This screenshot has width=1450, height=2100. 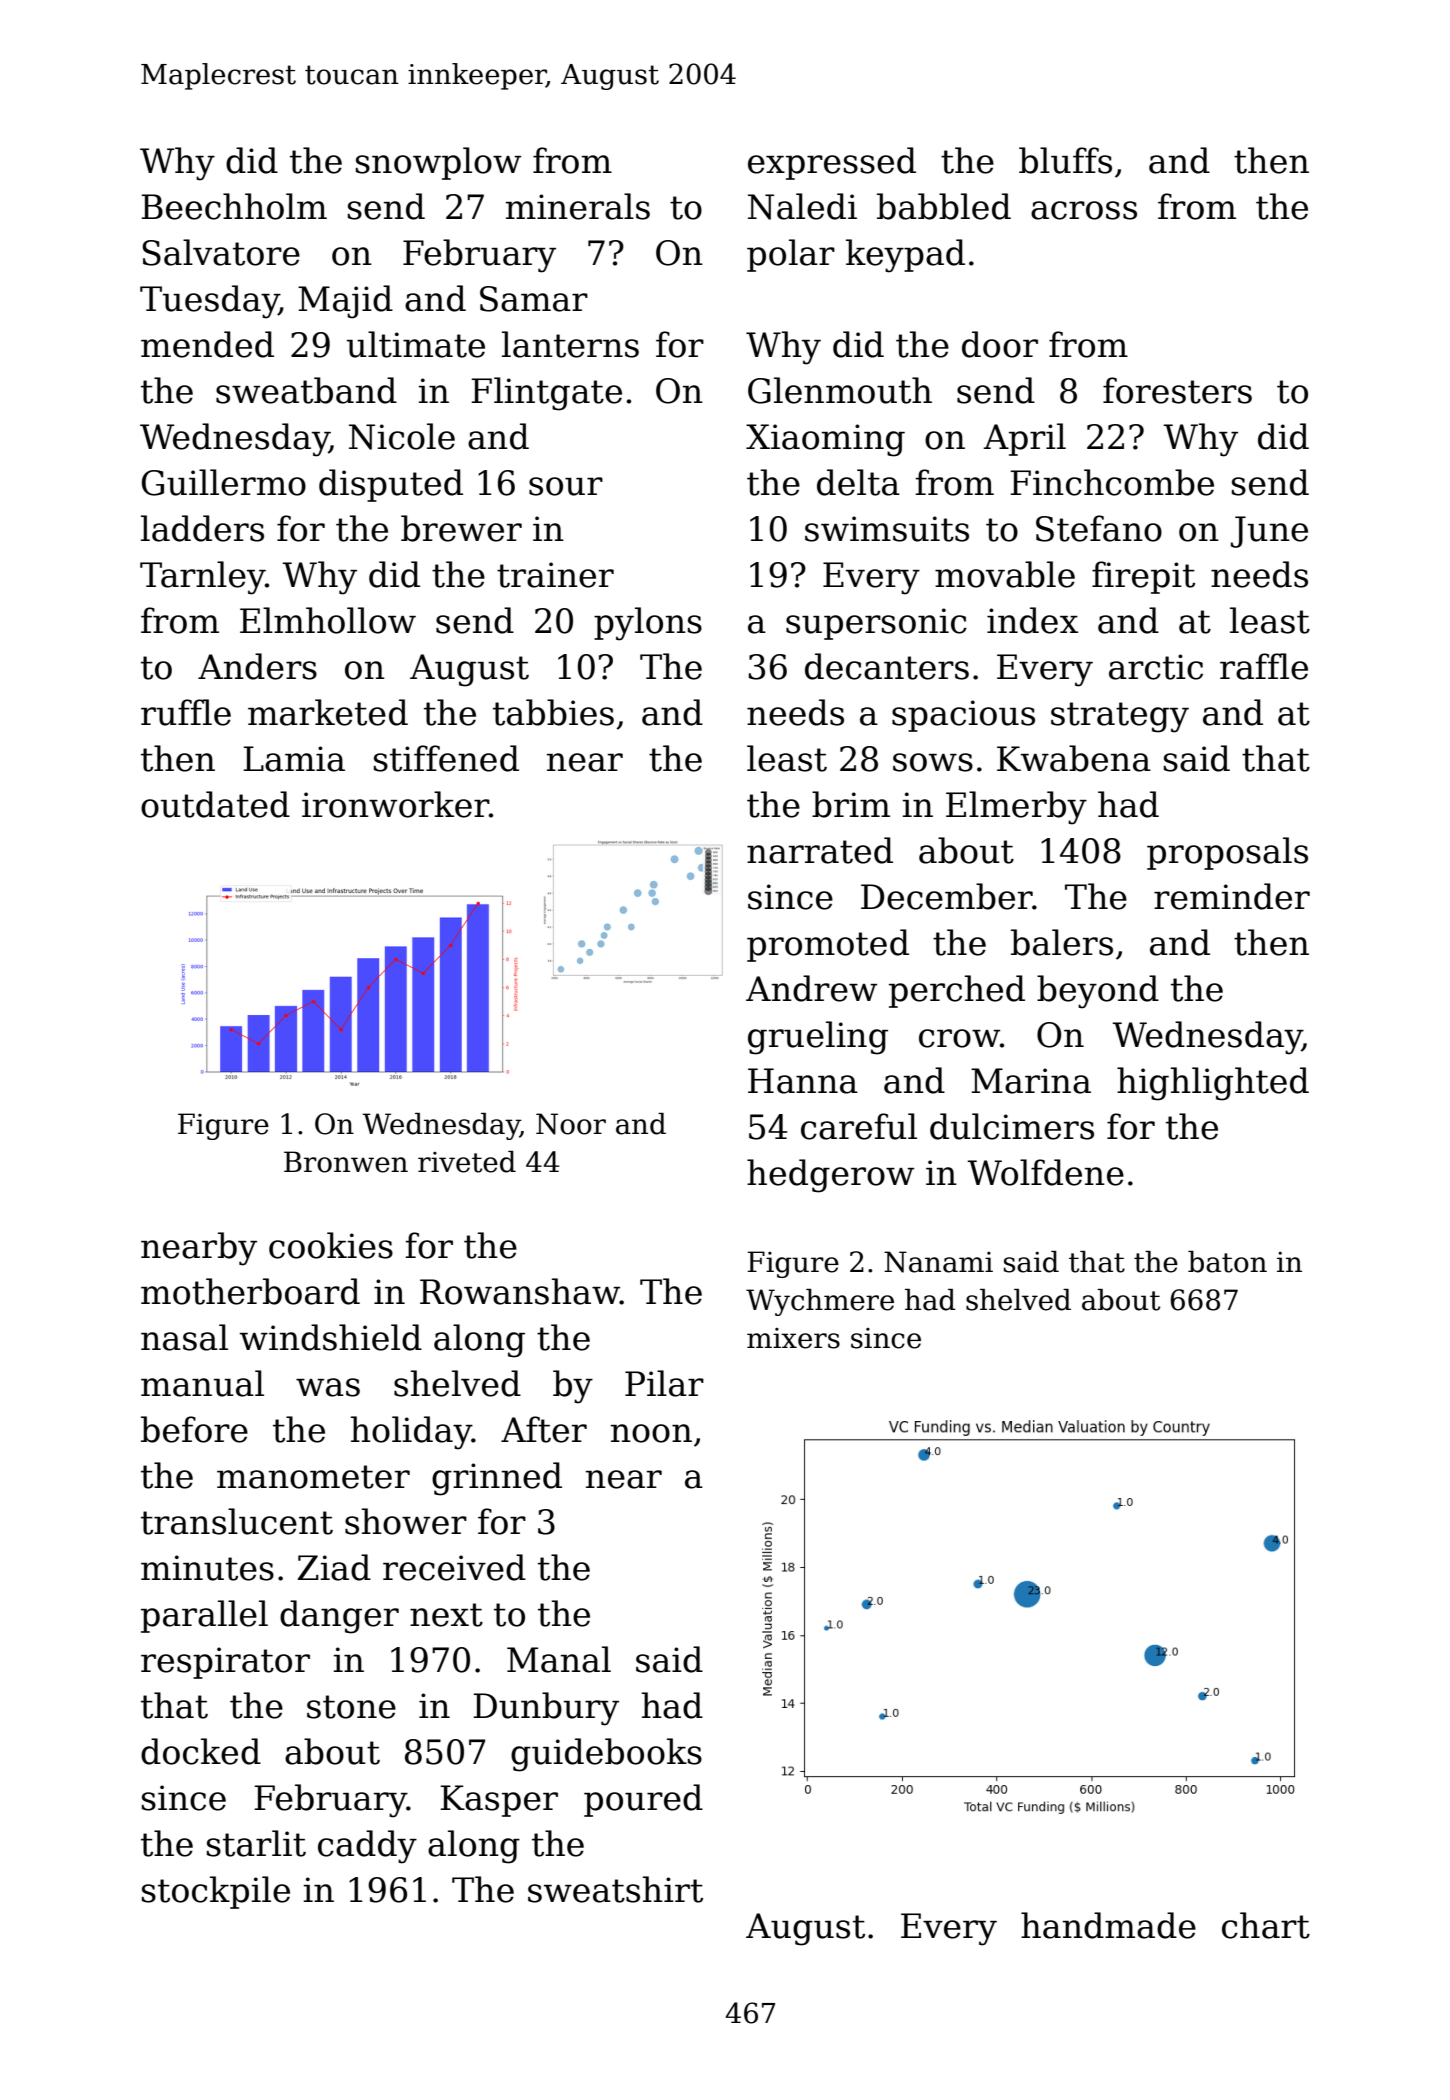 I want to click on mended, so click(x=207, y=344).
